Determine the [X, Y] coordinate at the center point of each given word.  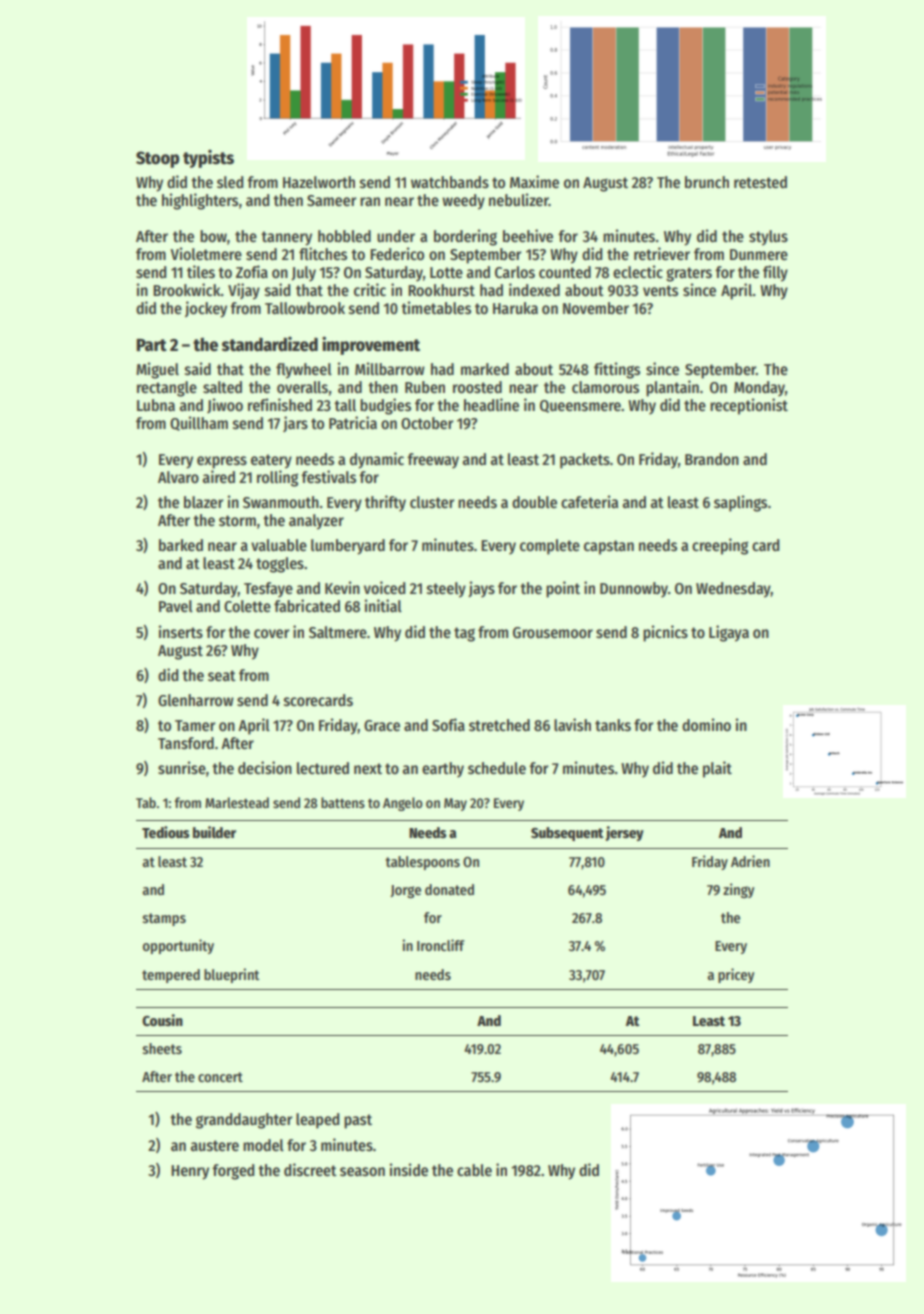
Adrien [750, 861]
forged [233, 1172]
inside [409, 1170]
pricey [736, 975]
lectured [323, 768]
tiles [201, 272]
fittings [617, 370]
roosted [477, 387]
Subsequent [567, 834]
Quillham [199, 423]
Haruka [515, 308]
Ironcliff [441, 945]
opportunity [178, 946]
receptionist [749, 406]
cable [474, 1170]
